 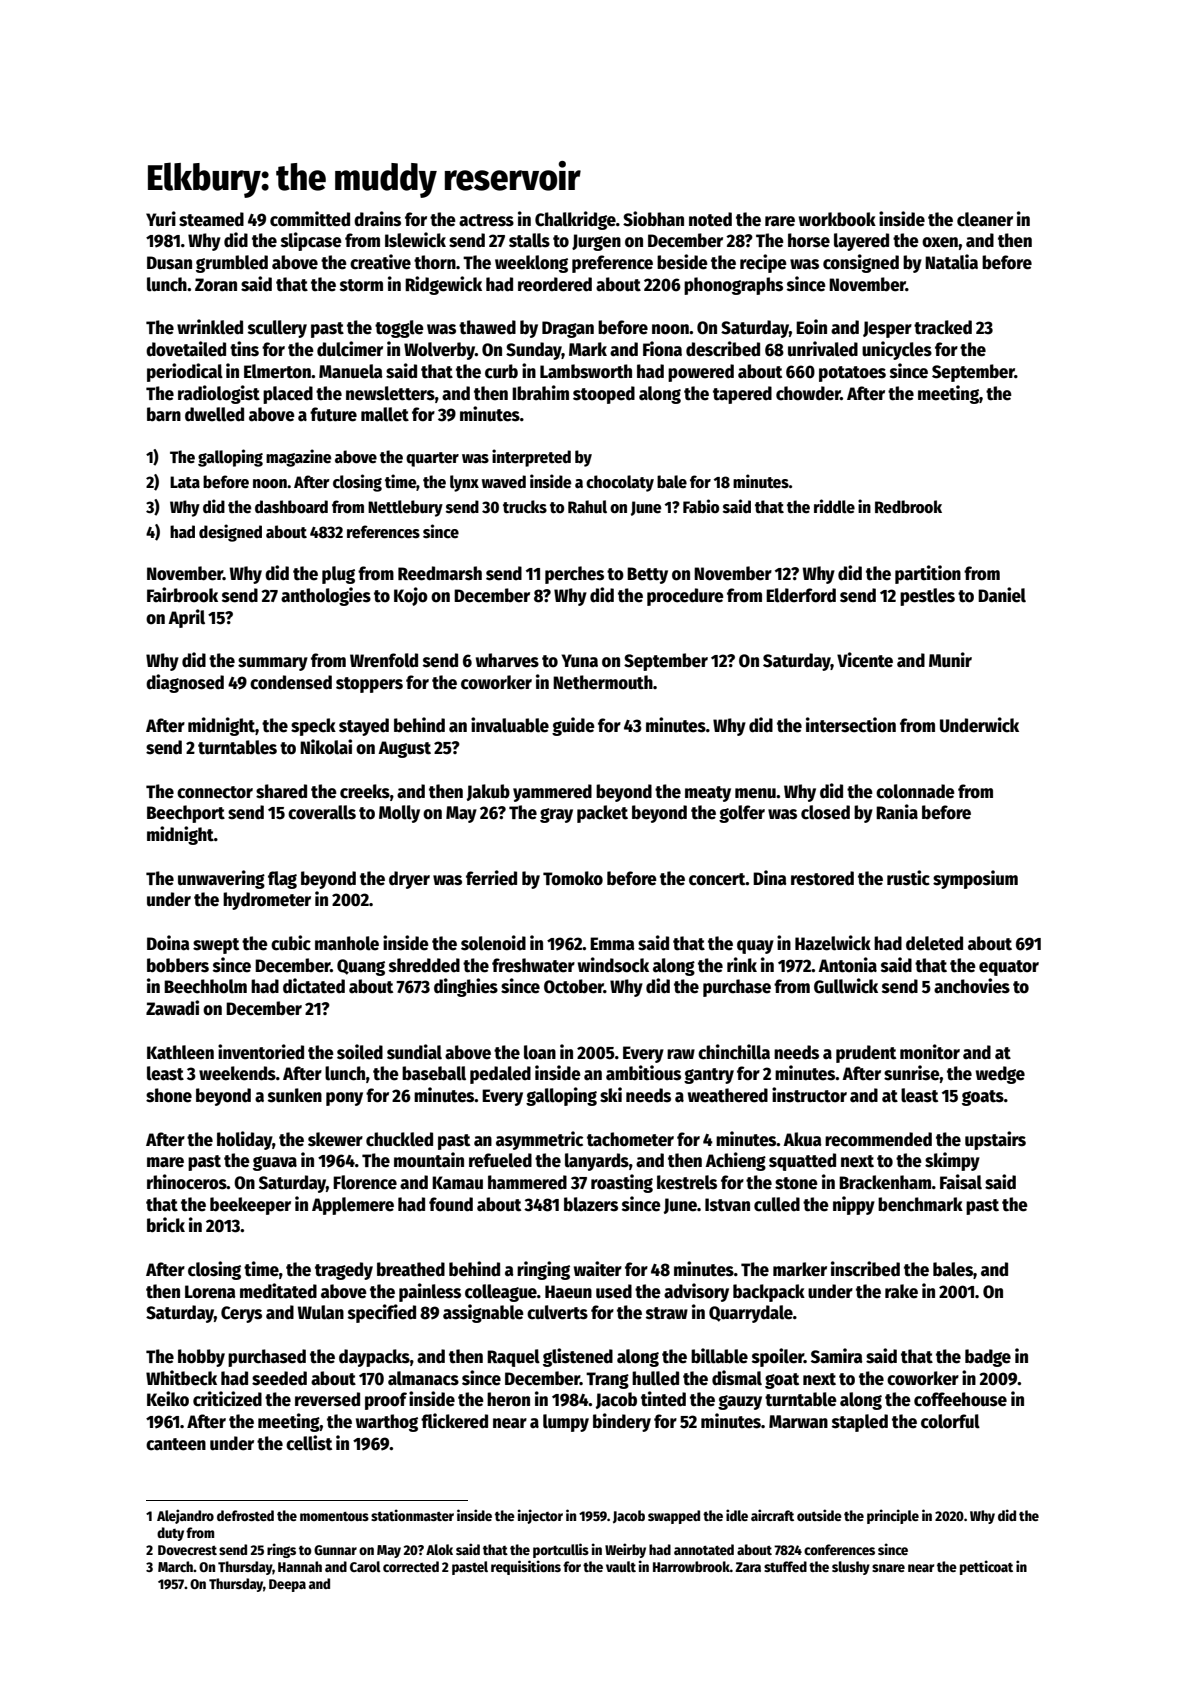 I want to click on coveralls, so click(x=322, y=812).
